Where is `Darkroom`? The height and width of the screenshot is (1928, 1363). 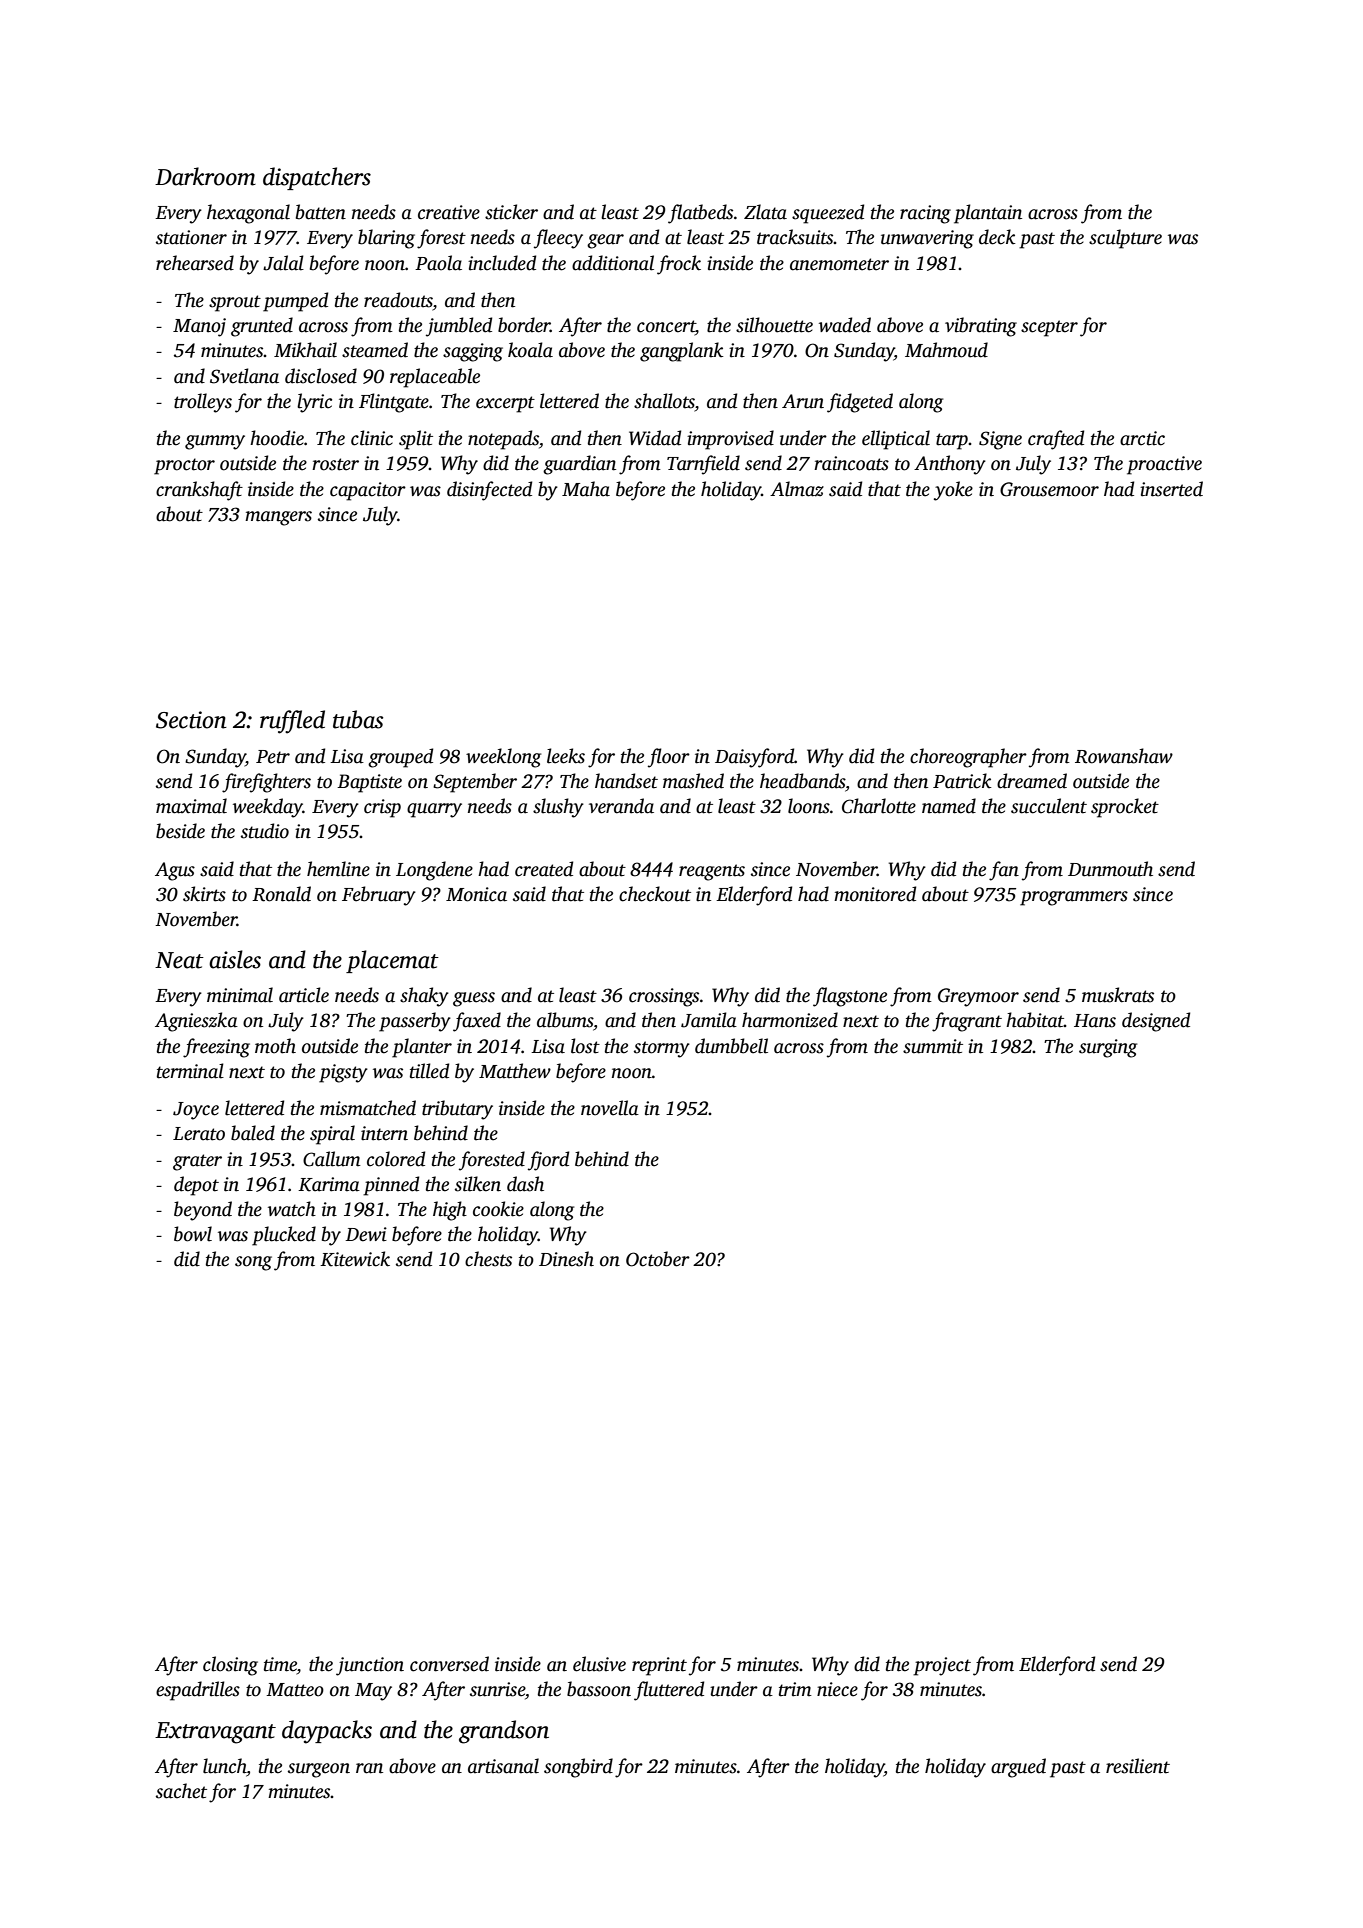 Darkroom is located at coordinates (205, 176).
